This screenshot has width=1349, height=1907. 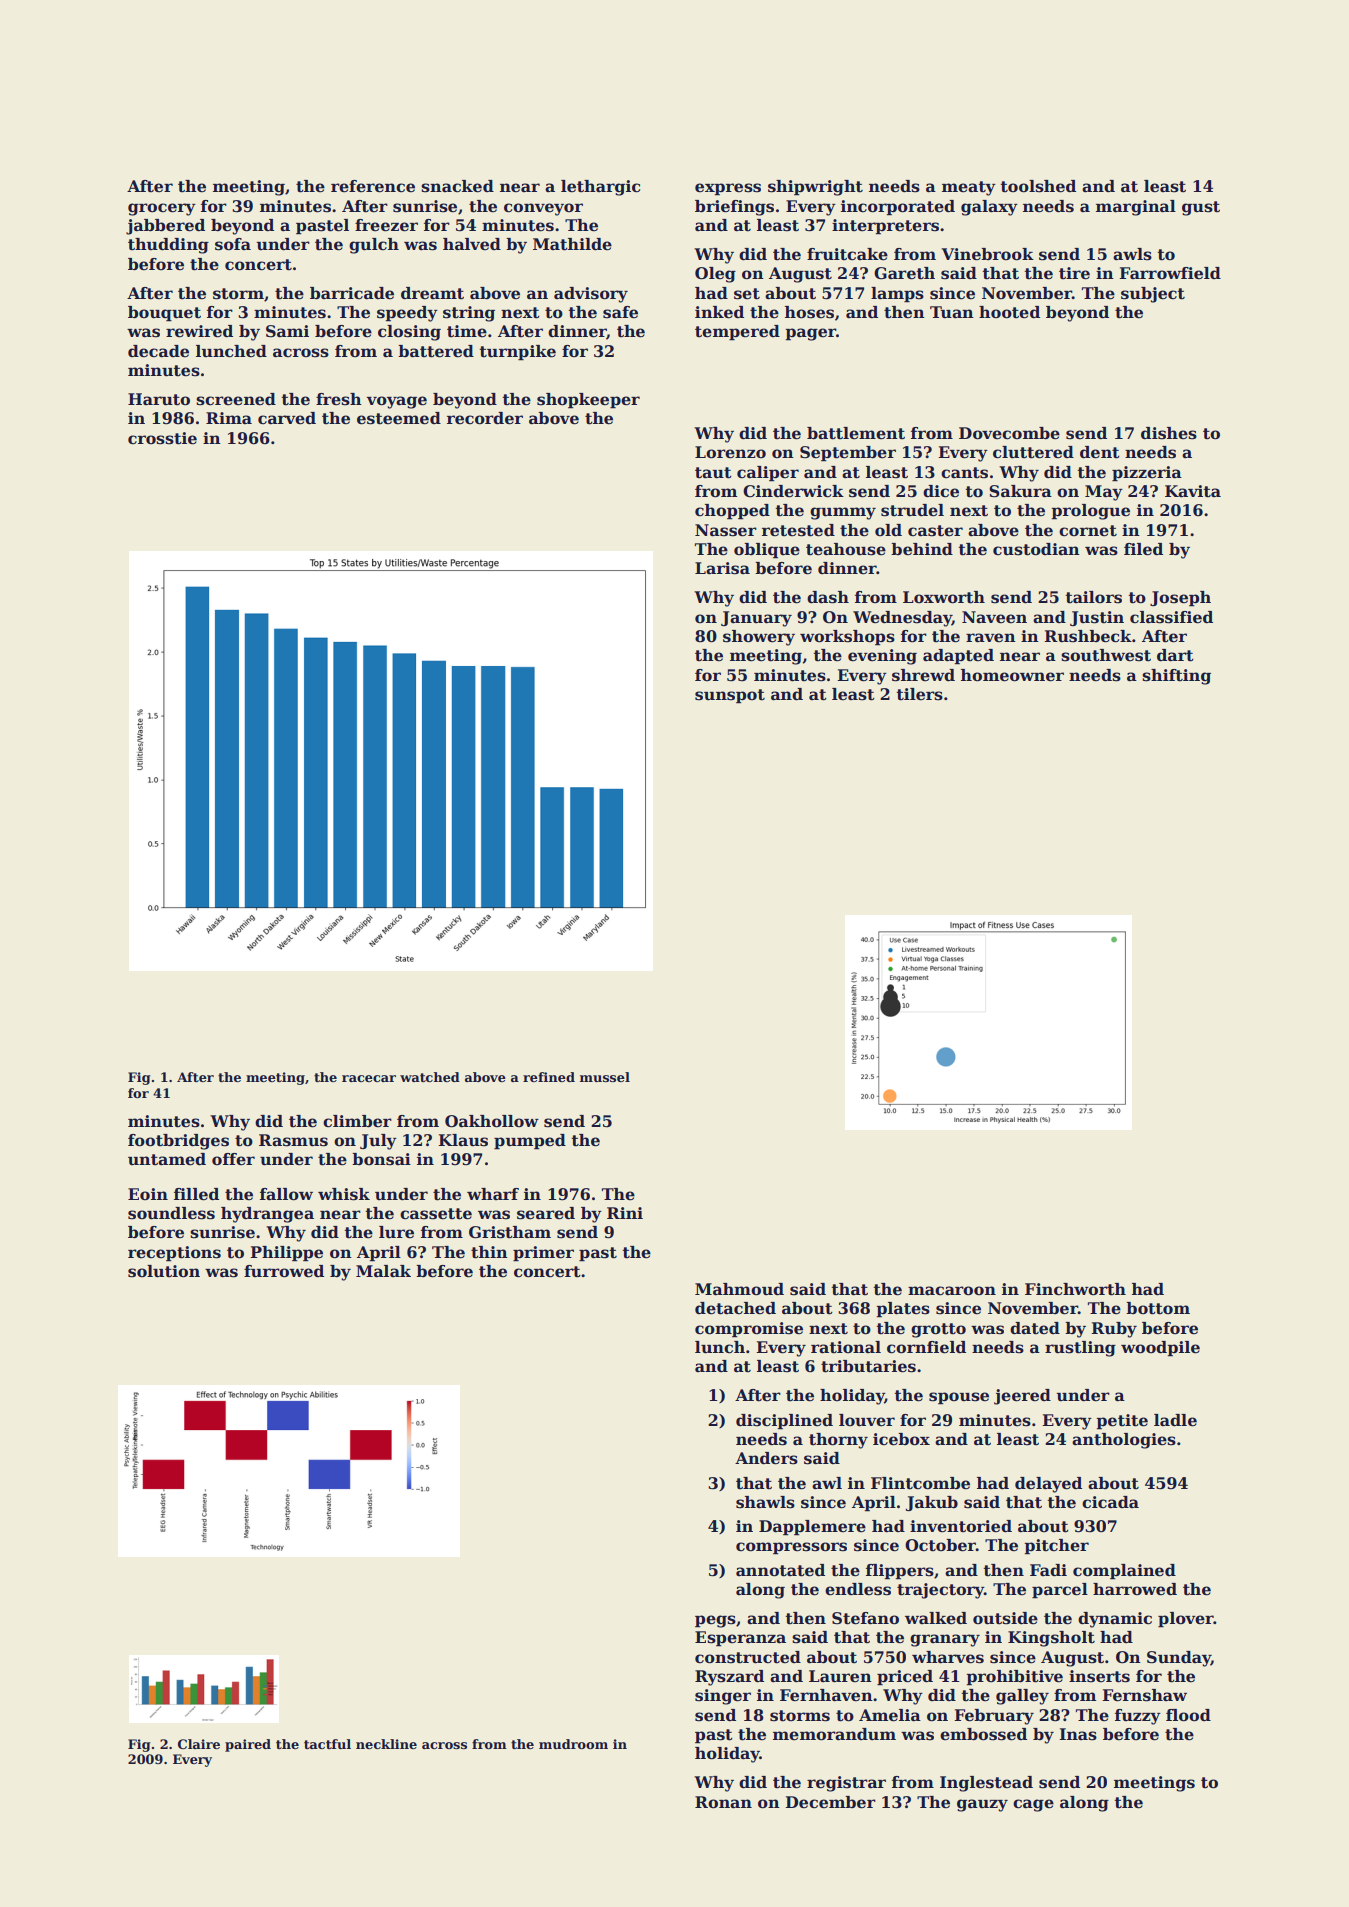 What do you see at coordinates (162, 209) in the screenshot?
I see `grocery` at bounding box center [162, 209].
